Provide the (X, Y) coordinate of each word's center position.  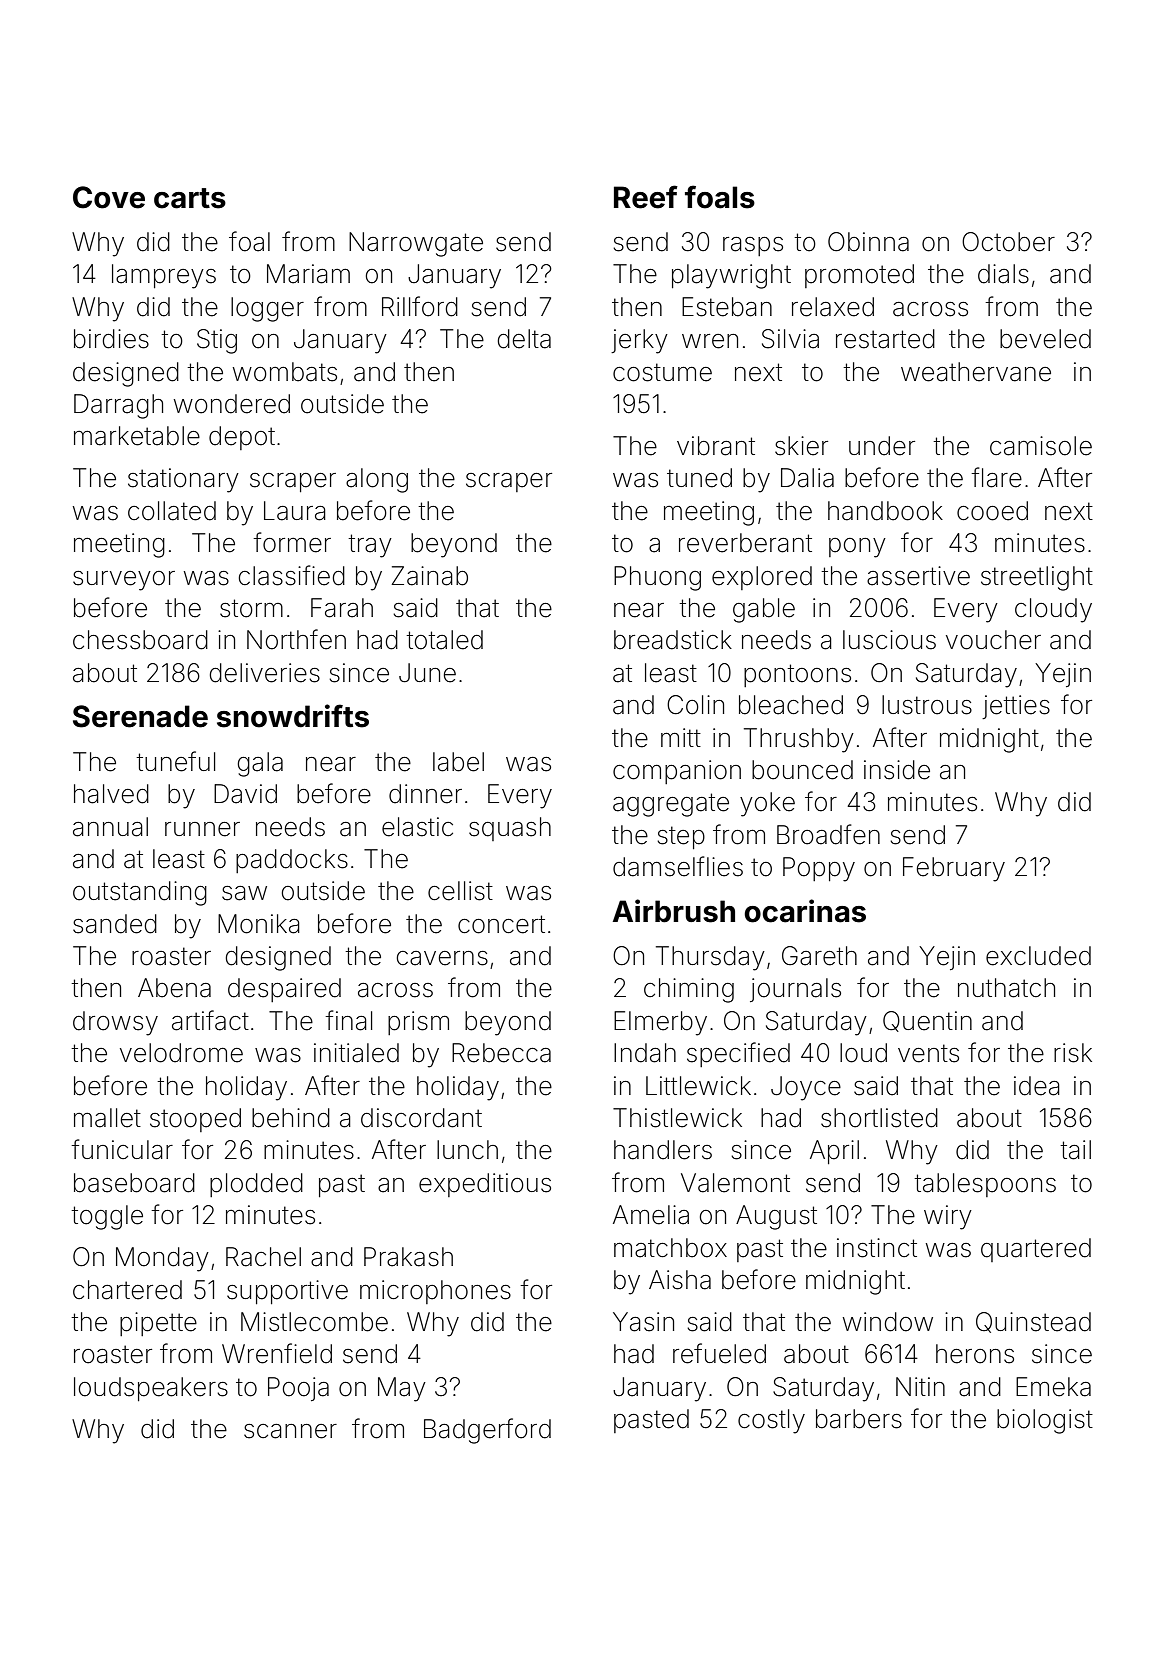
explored (762, 578)
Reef (646, 197)
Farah (342, 608)
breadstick (673, 640)
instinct (877, 1248)
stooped (195, 1120)
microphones (435, 1292)
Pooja (298, 1389)
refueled (719, 1353)
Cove (109, 197)
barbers (859, 1419)
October (1008, 242)
